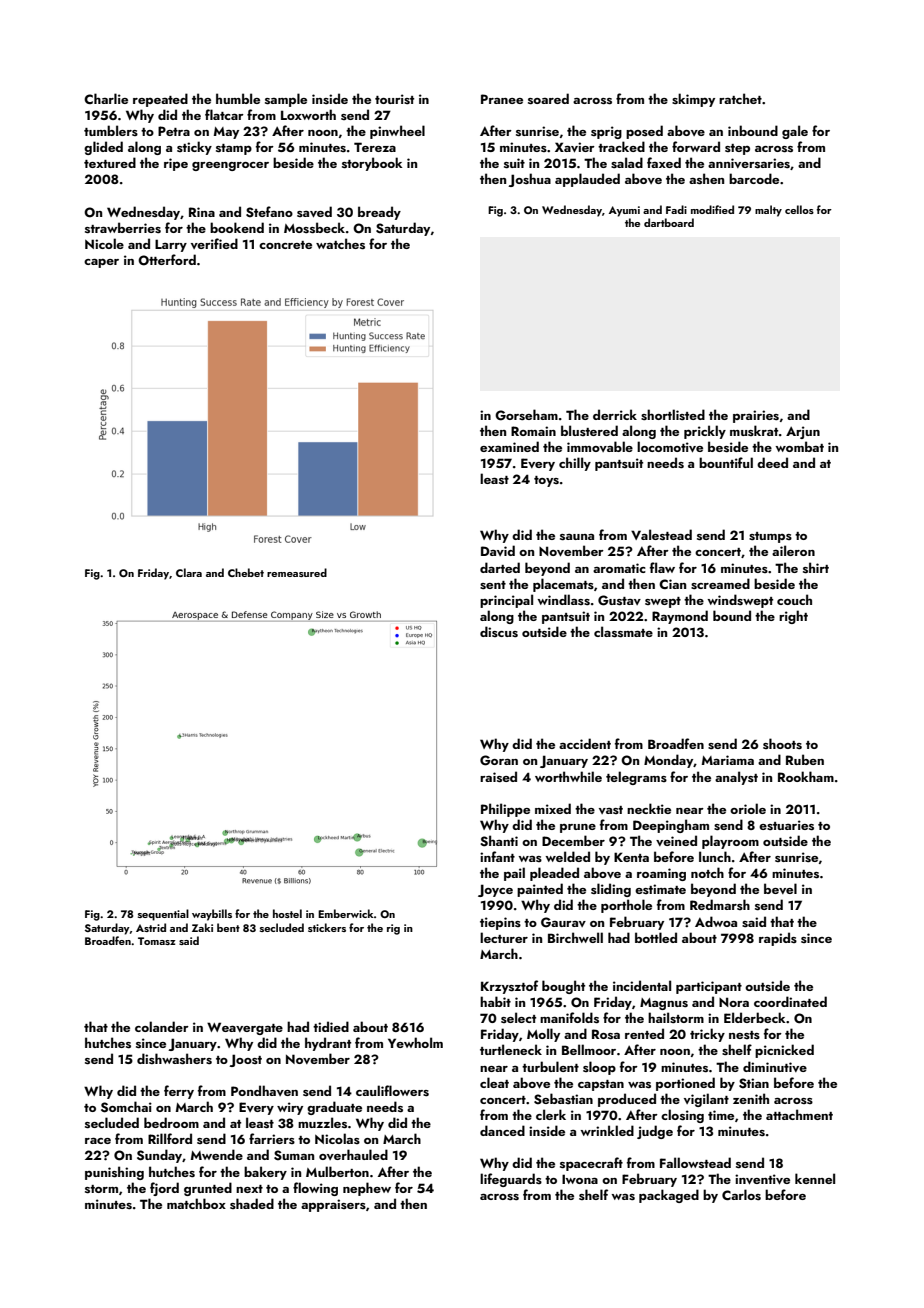 This document has width=924, height=1308. I want to click on infant, so click(497, 856).
